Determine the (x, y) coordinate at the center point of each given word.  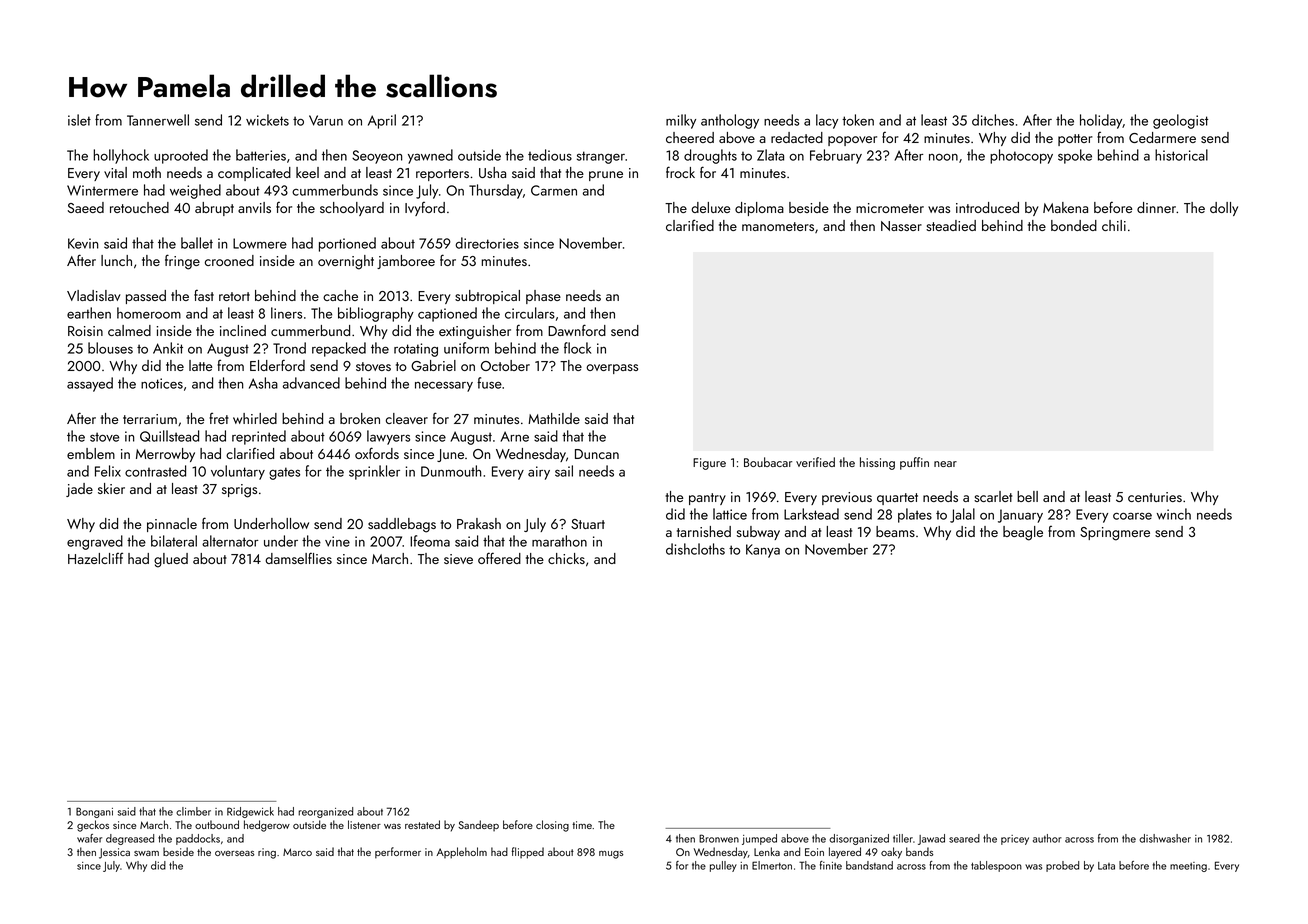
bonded (1074, 225)
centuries (1155, 497)
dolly (1224, 209)
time (582, 825)
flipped (528, 853)
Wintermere (102, 190)
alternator (230, 541)
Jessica (114, 853)
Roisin (85, 331)
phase (543, 297)
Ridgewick (250, 812)
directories (487, 243)
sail (564, 471)
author (1047, 838)
